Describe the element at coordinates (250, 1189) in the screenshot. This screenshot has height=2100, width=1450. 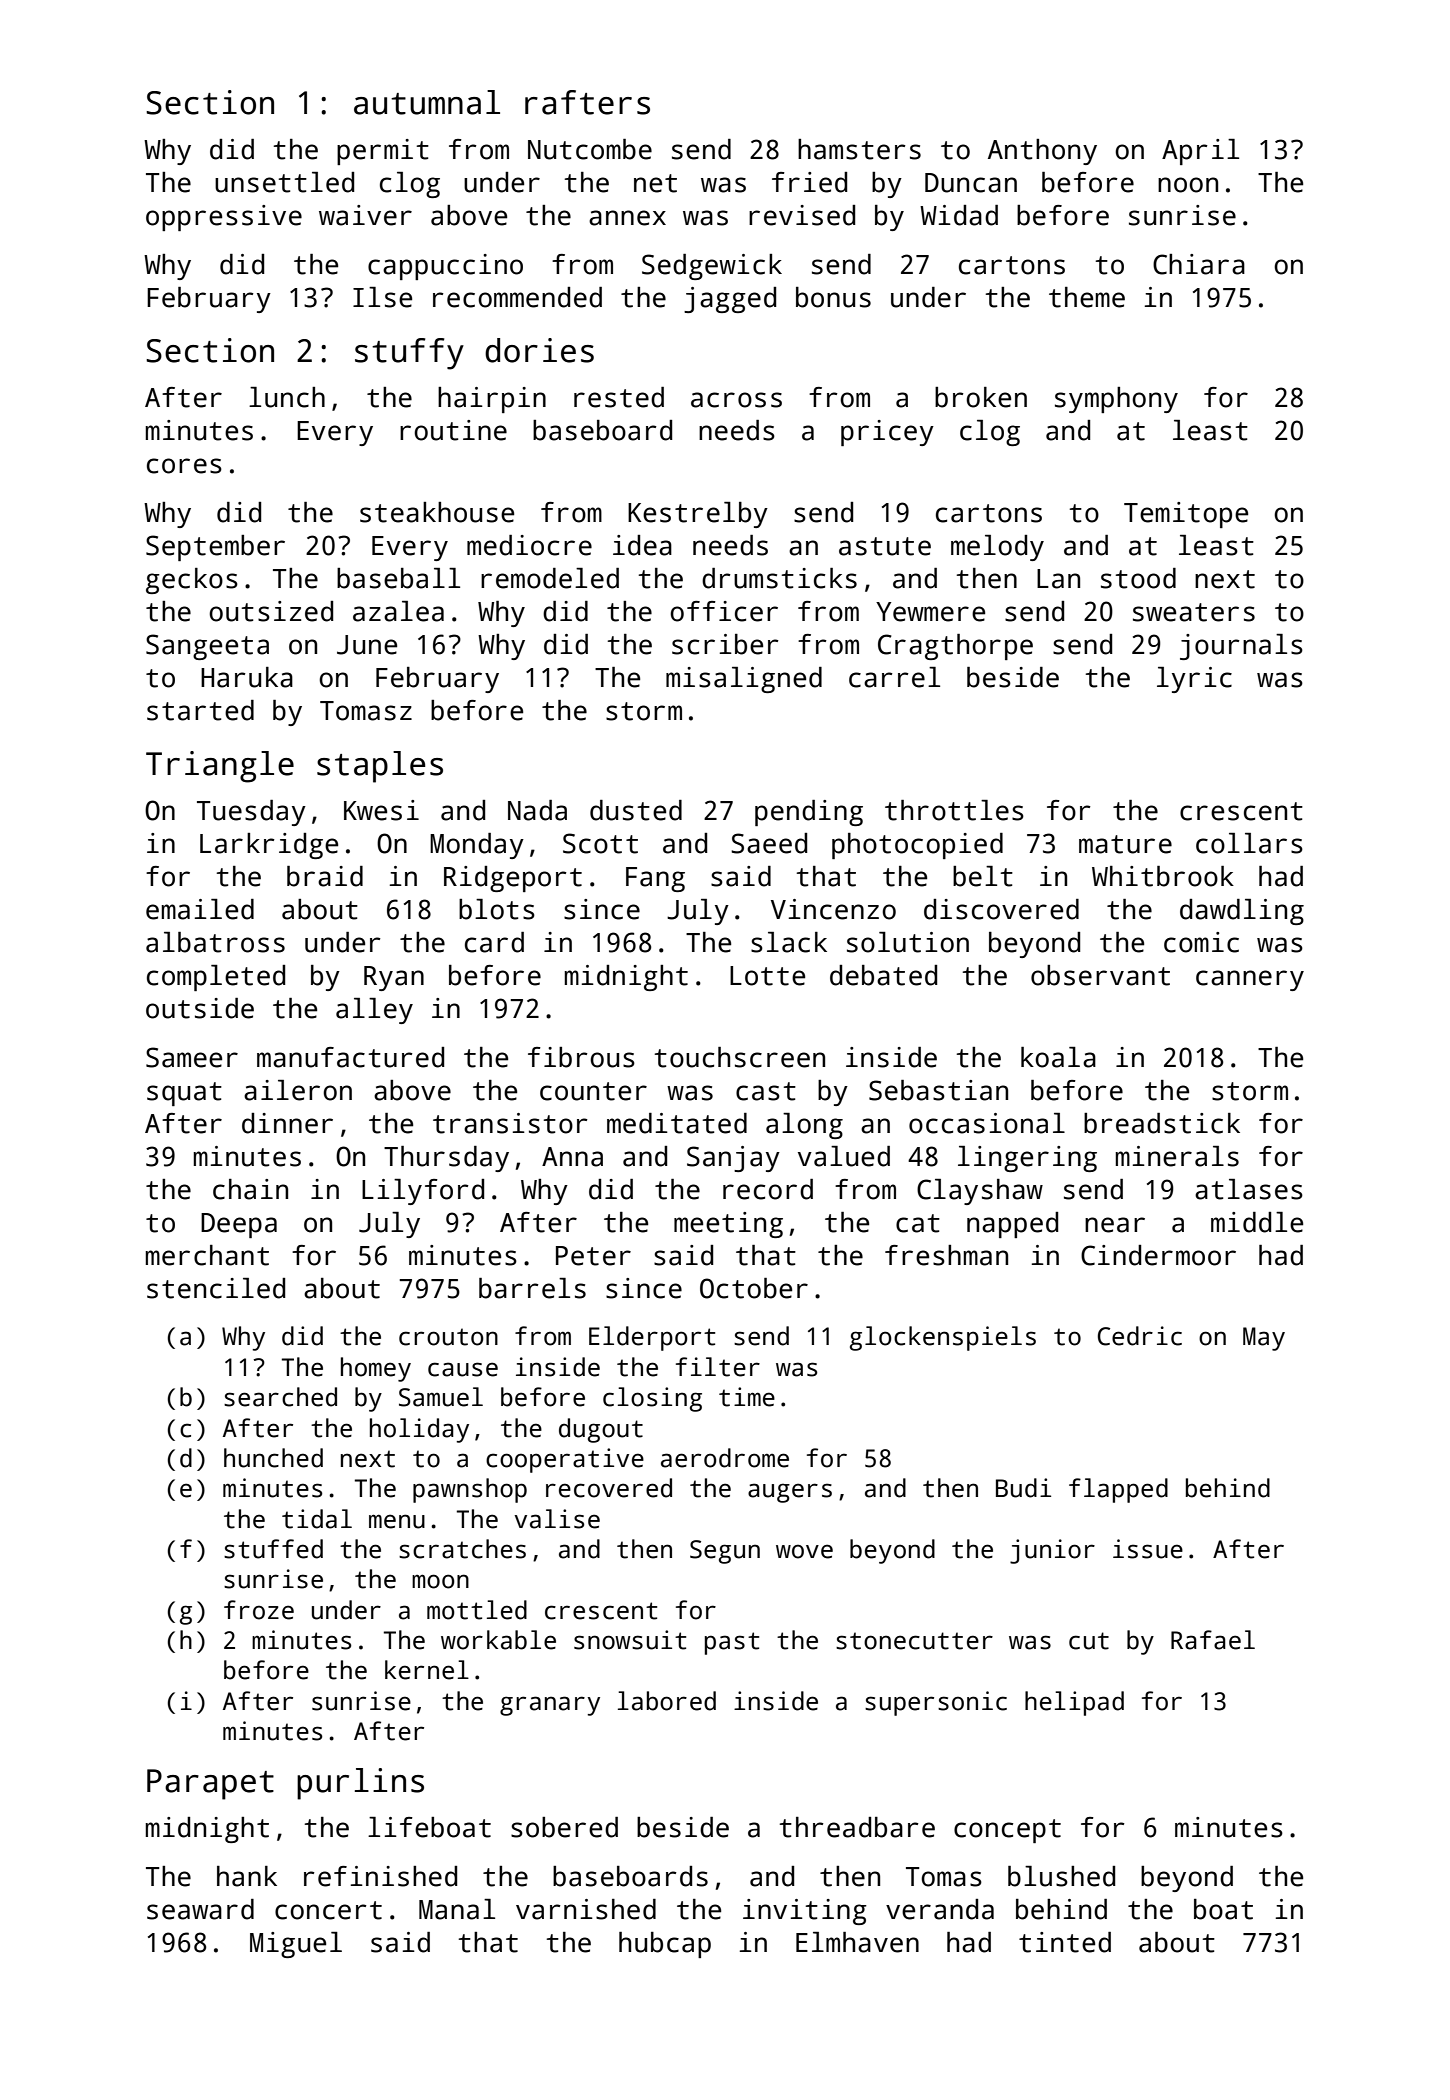
I see `chain` at that location.
